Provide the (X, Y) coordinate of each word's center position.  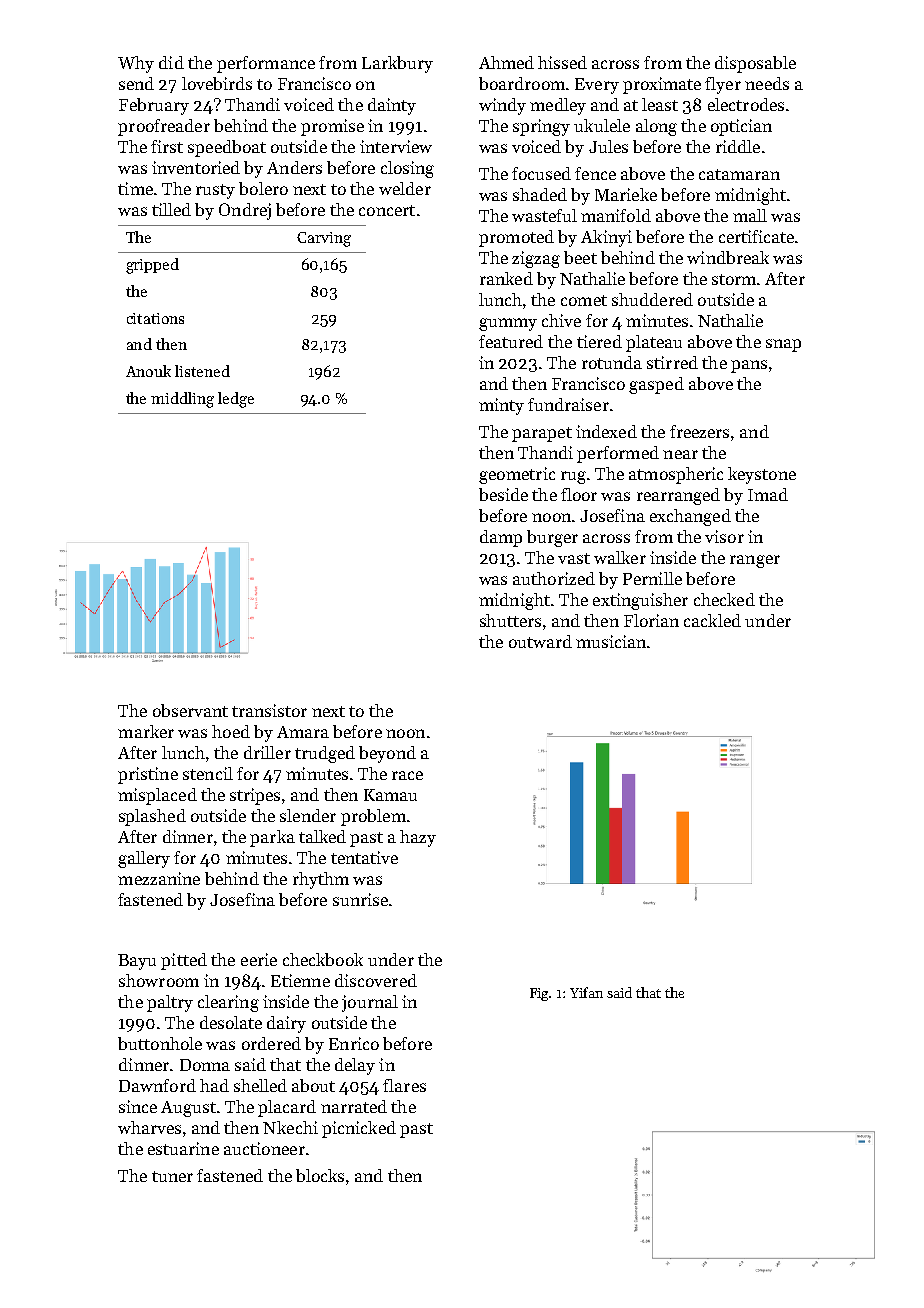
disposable (755, 64)
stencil (208, 773)
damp (501, 538)
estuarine (183, 1148)
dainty (392, 106)
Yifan (586, 992)
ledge (236, 400)
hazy (418, 838)
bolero (263, 188)
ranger (755, 561)
